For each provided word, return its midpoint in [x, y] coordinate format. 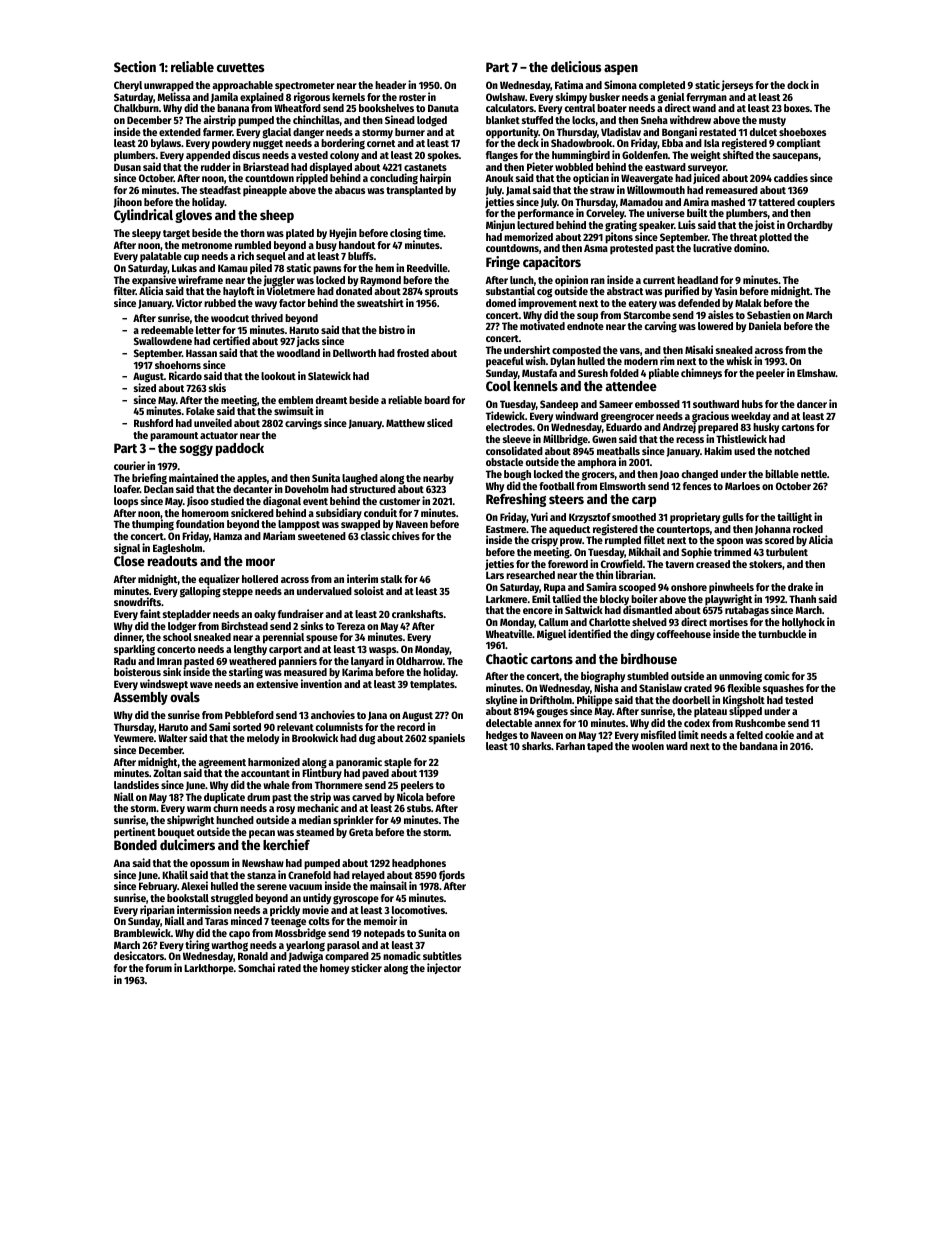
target [176, 235]
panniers [298, 662]
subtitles [442, 955]
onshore [689, 587]
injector [444, 968]
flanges [502, 156]
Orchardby [810, 226]
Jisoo [198, 501]
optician [591, 179]
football [557, 486]
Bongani [679, 133]
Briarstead [266, 166]
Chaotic [507, 658]
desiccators [139, 955]
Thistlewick [741, 439]
